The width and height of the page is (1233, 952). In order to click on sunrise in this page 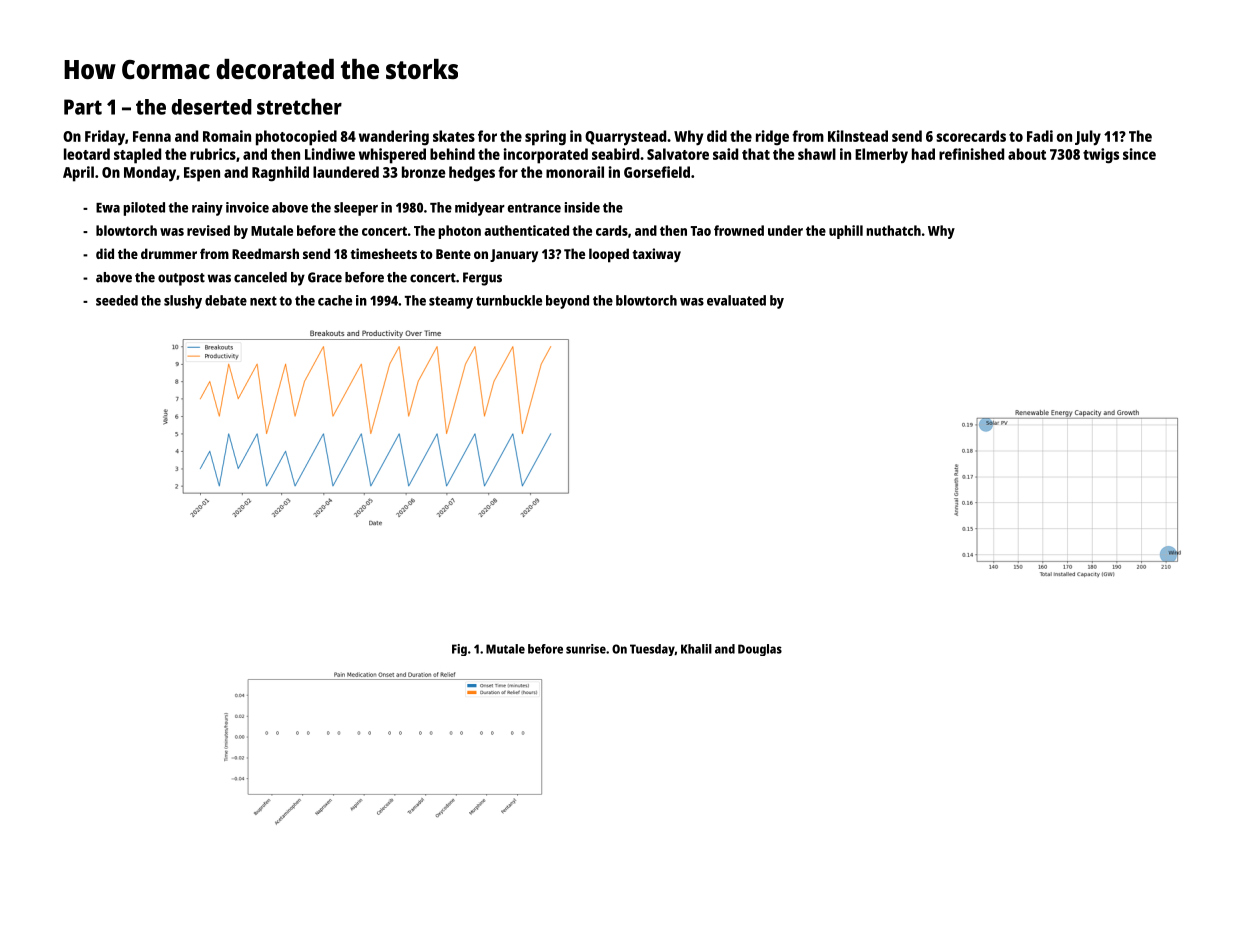, I will do `click(586, 649)`.
